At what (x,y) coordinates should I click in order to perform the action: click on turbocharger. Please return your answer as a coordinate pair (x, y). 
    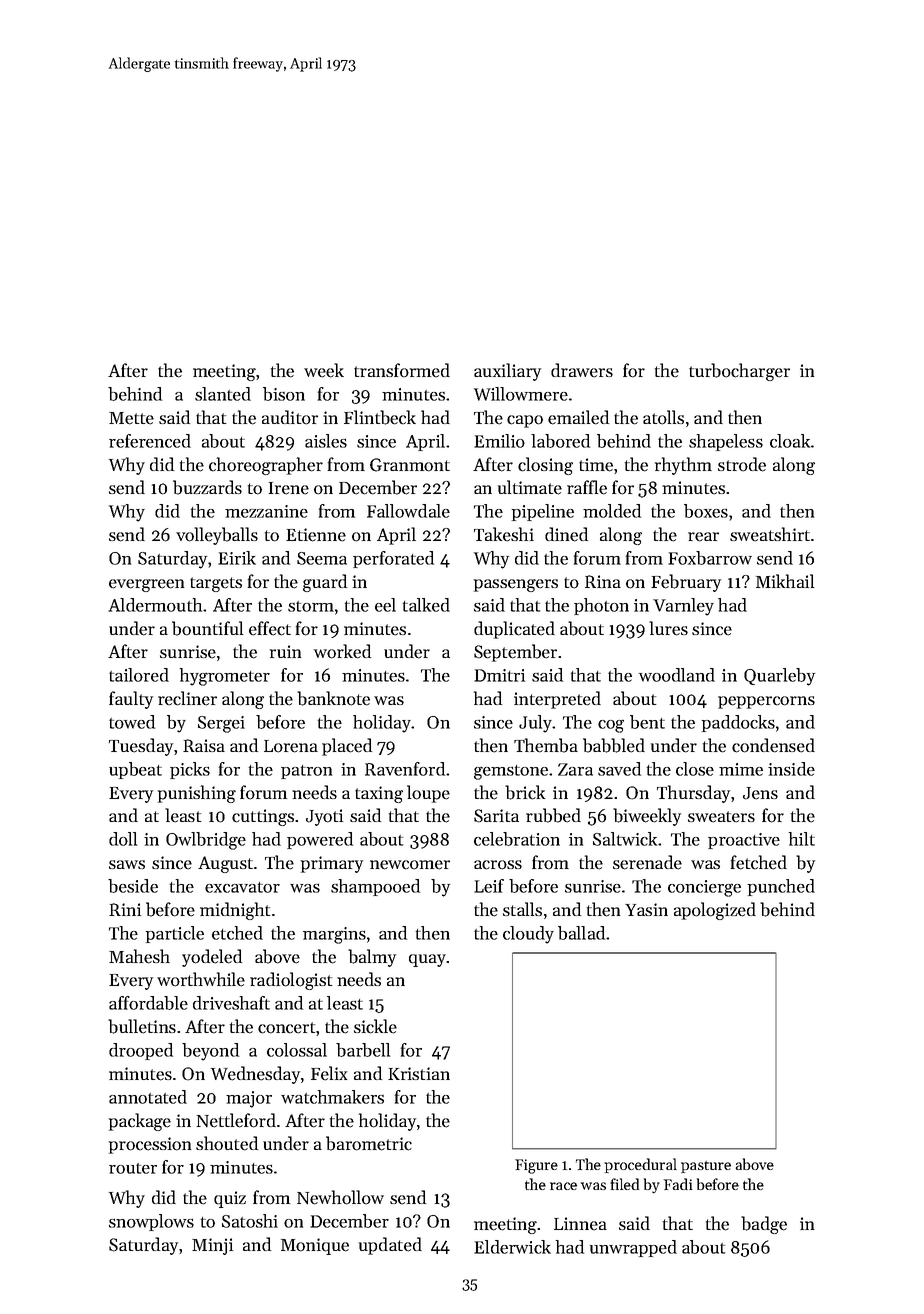
    Looking at the image, I should click on (739, 372).
